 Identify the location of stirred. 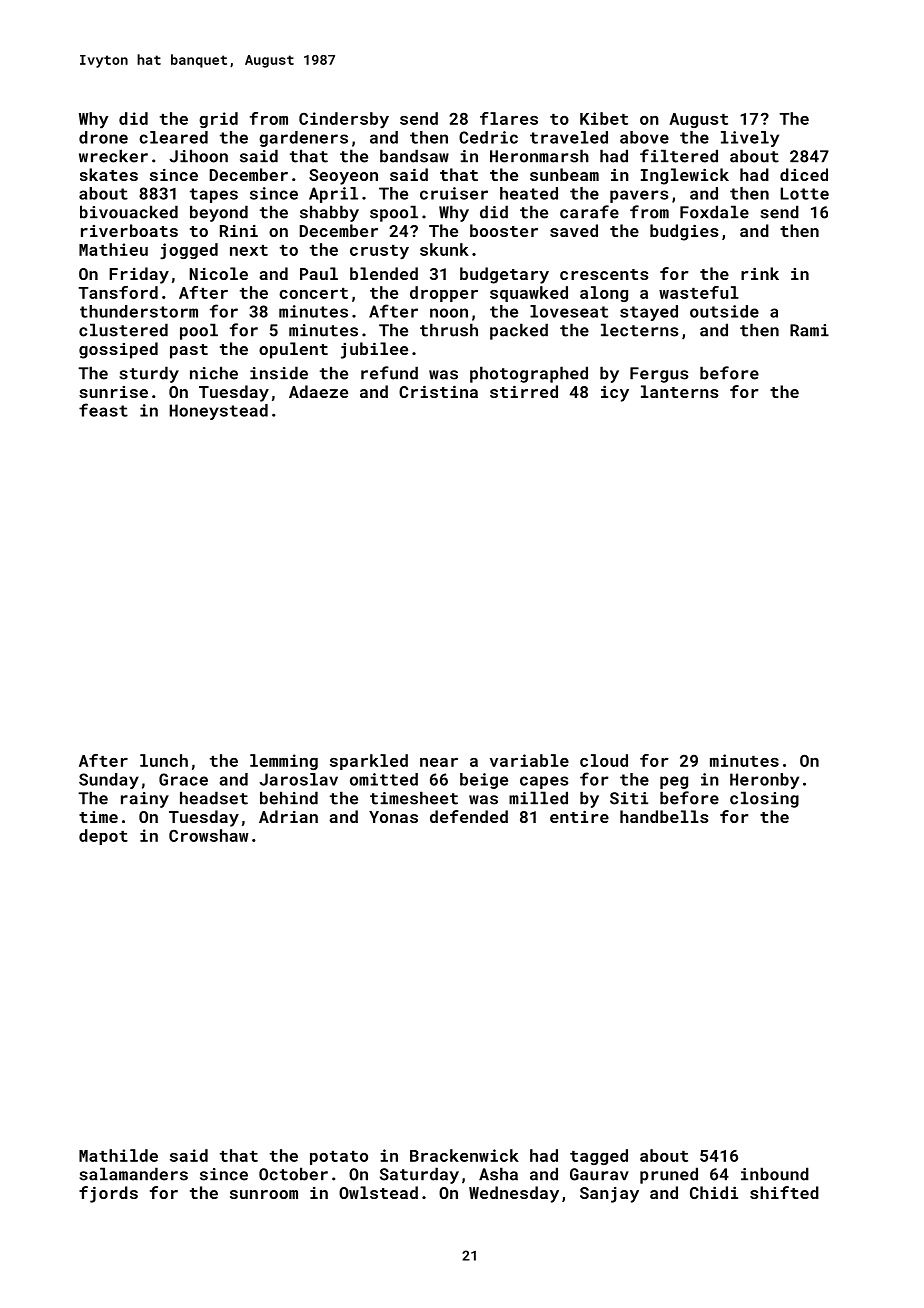
(524, 391).
